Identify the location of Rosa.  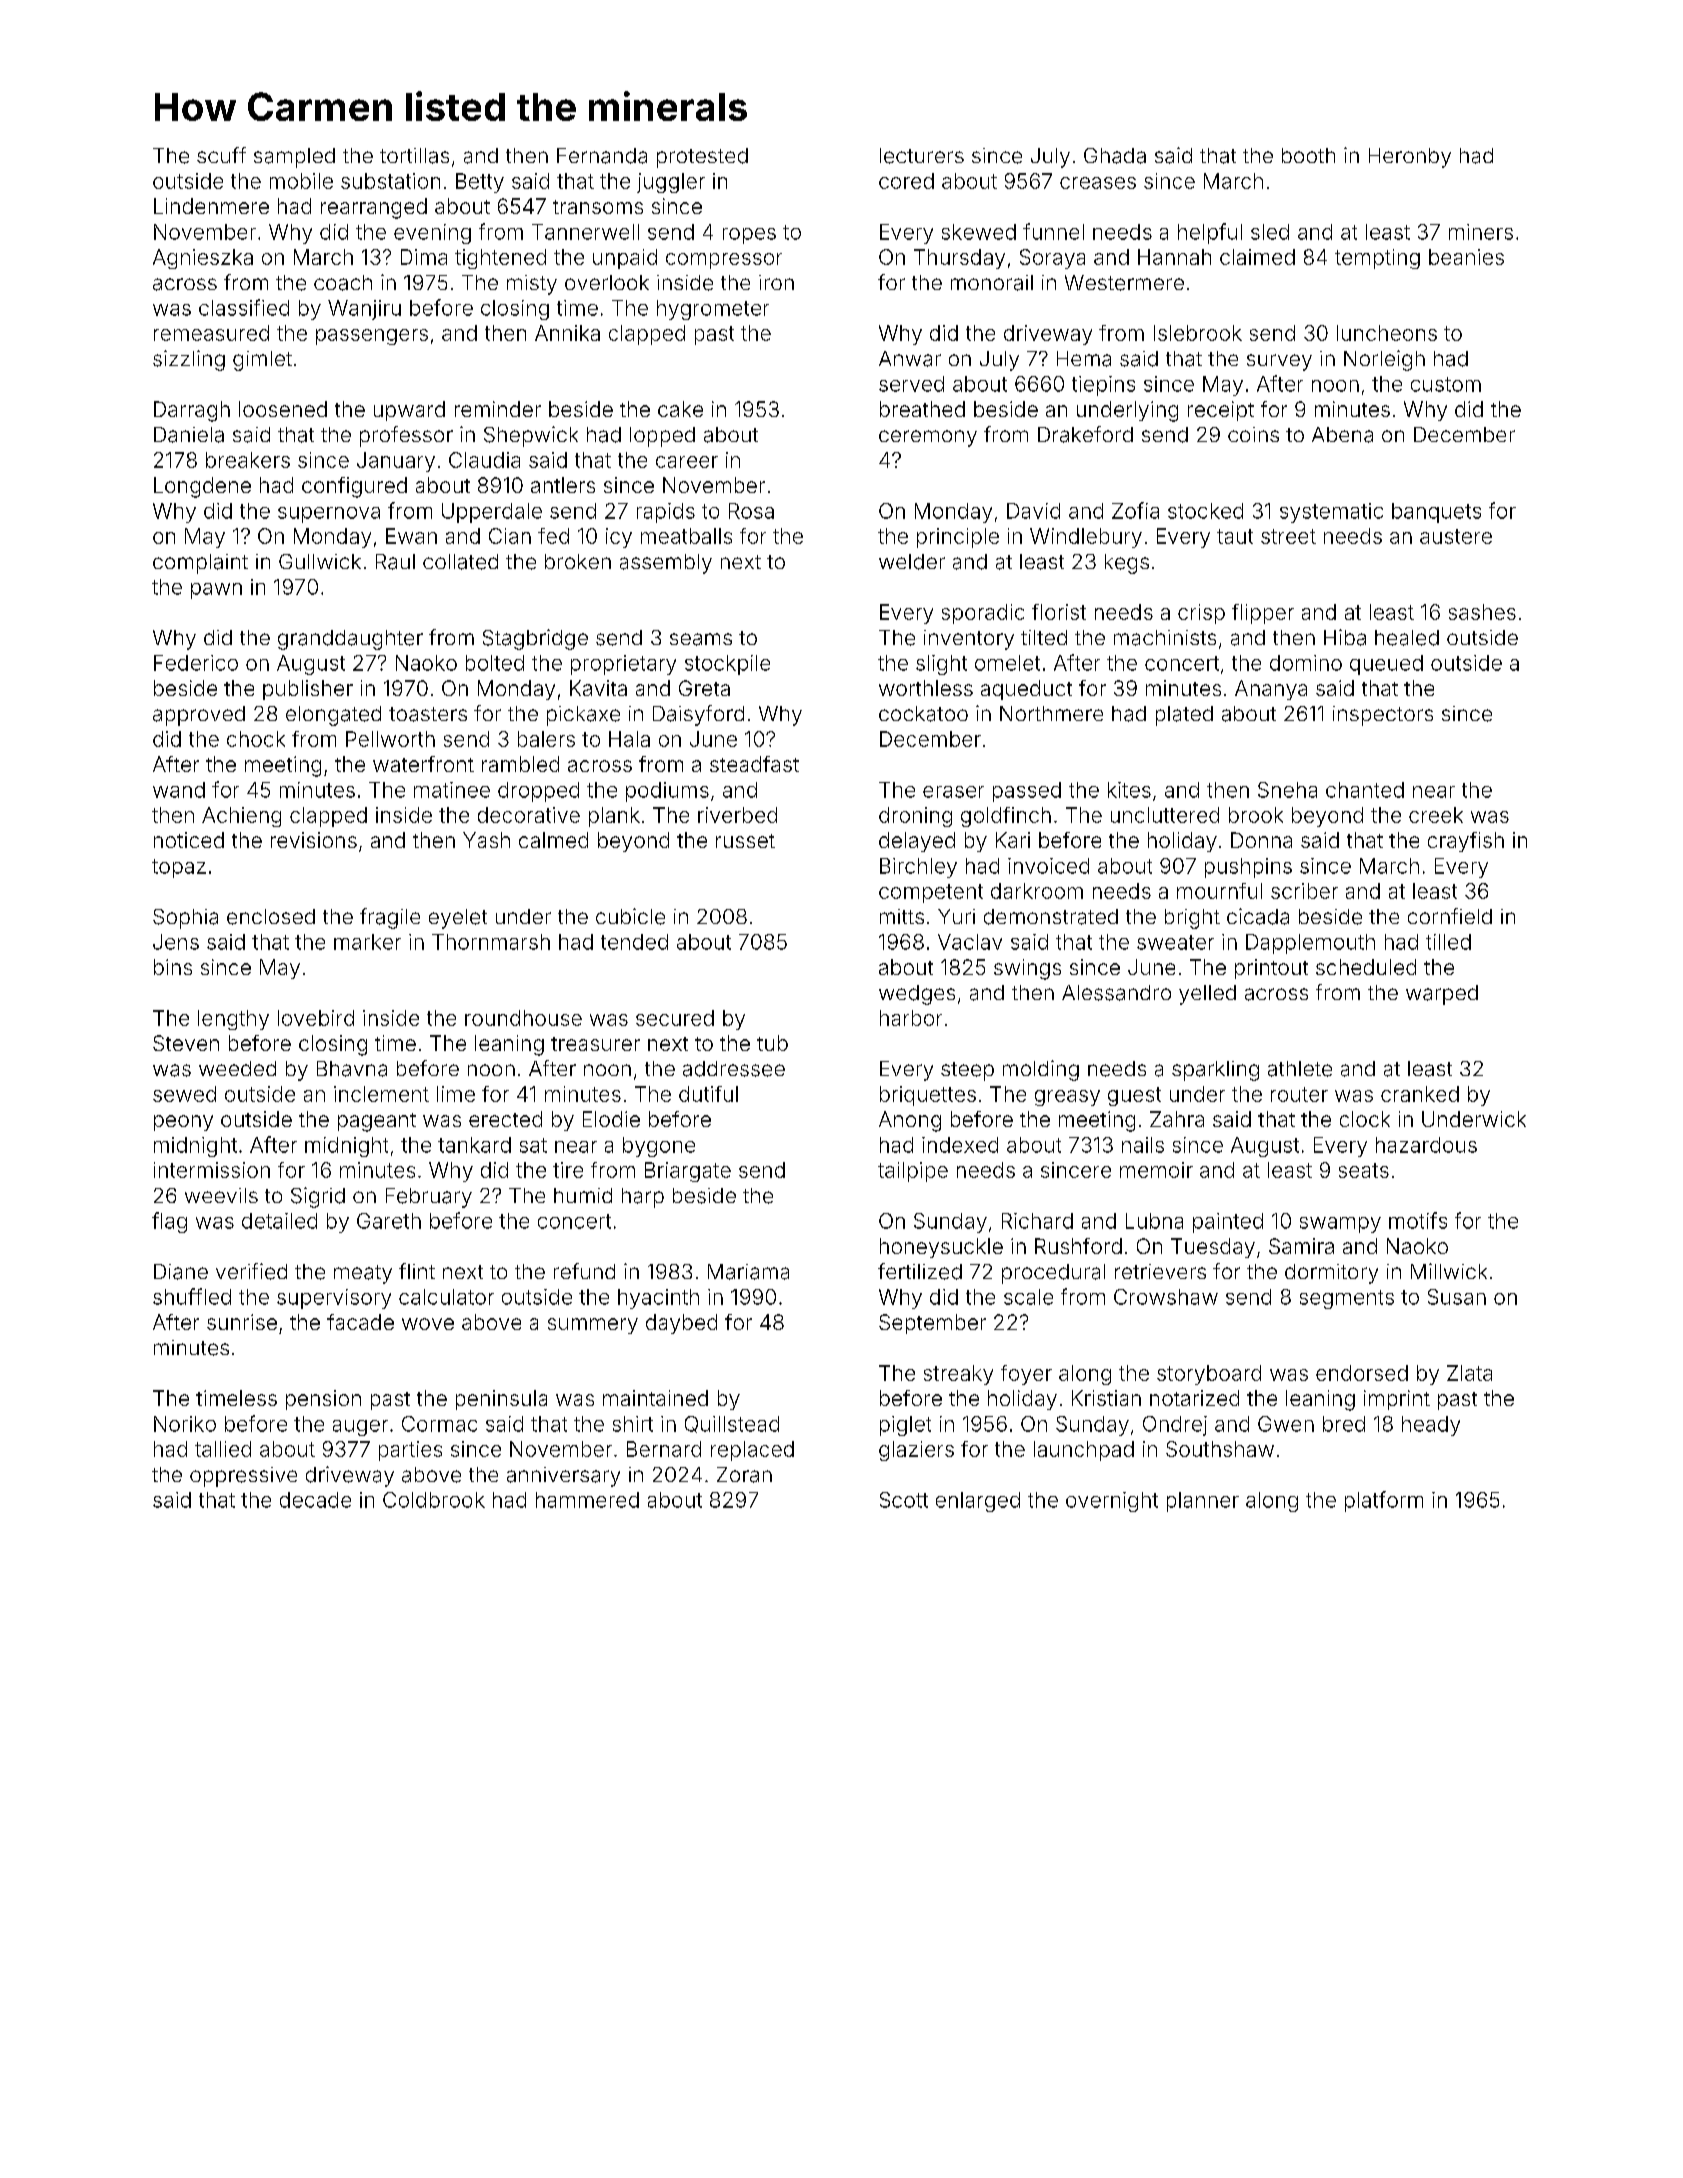
(751, 511).
